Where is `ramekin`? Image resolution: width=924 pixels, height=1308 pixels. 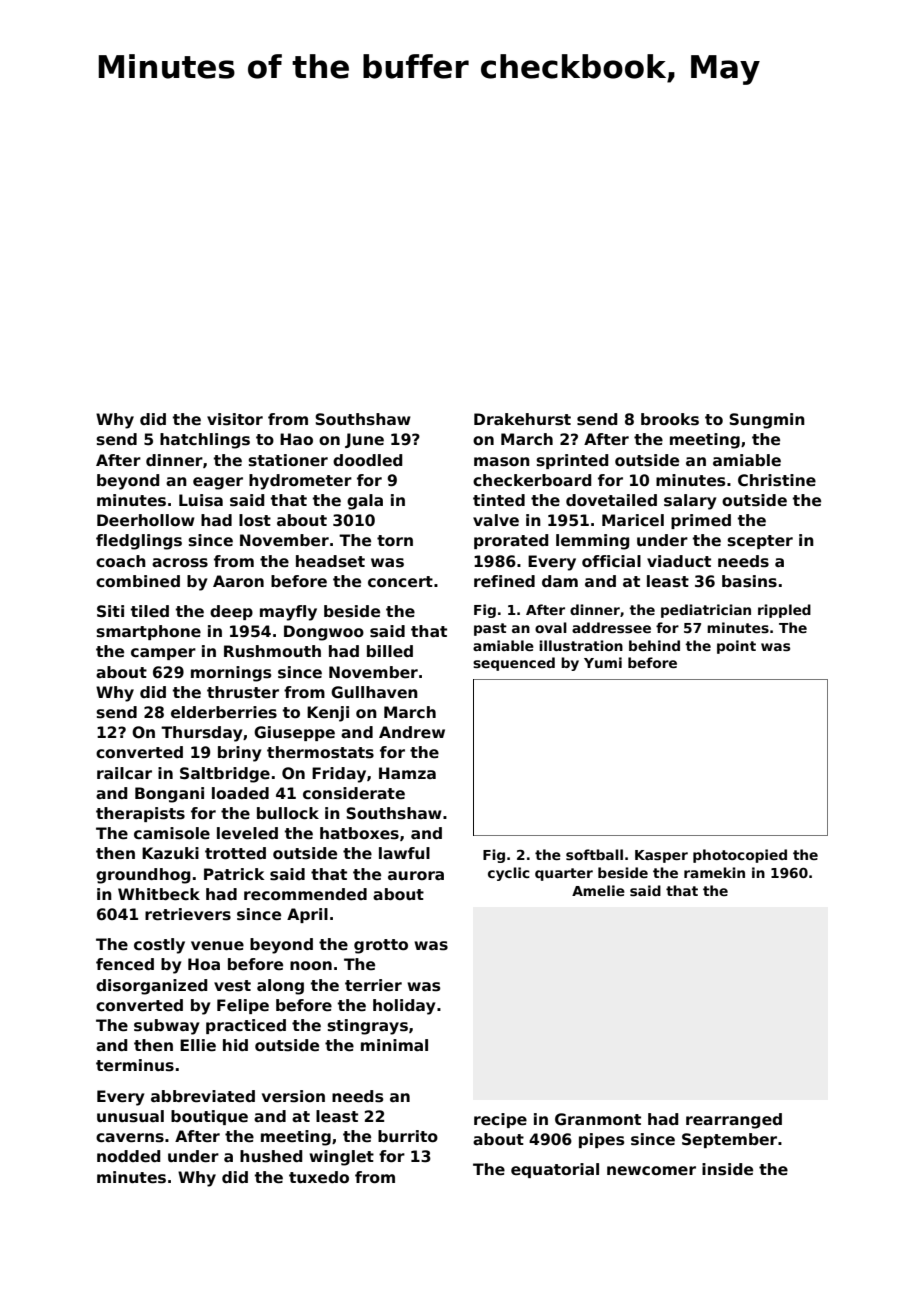
ramekin is located at coordinates (714, 872).
